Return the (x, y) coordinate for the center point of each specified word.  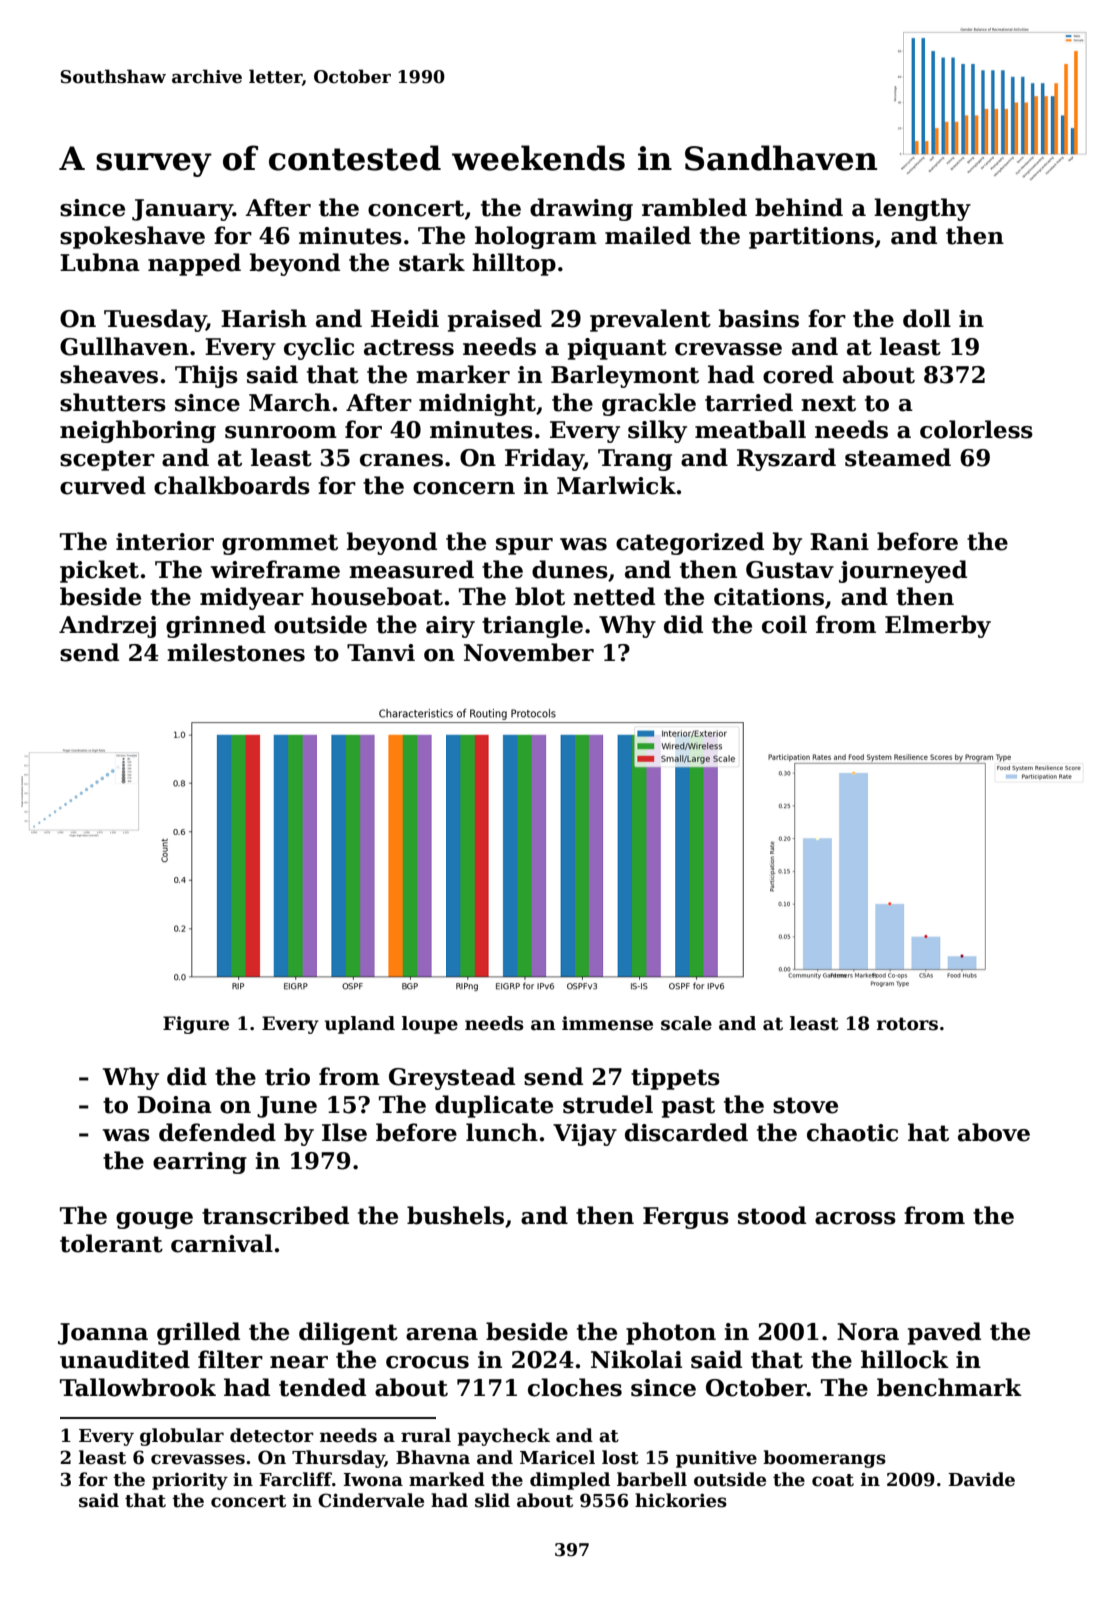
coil (784, 624)
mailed (648, 235)
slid (492, 1500)
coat (833, 1480)
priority (190, 1481)
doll (927, 318)
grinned (216, 626)
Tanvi (381, 653)
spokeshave (132, 237)
